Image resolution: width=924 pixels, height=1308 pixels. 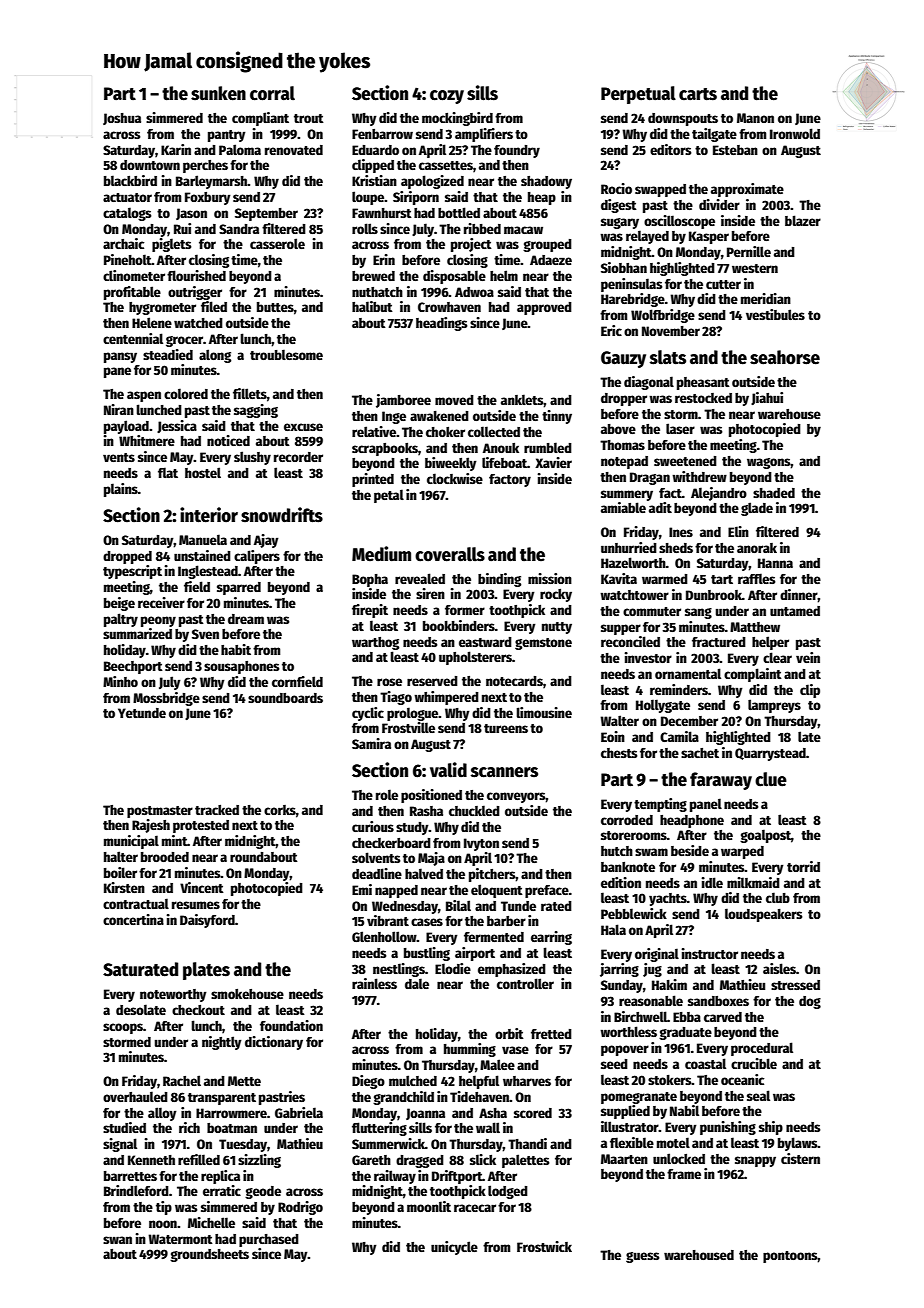 What do you see at coordinates (130, 1176) in the screenshot?
I see `barrettes` at bounding box center [130, 1176].
